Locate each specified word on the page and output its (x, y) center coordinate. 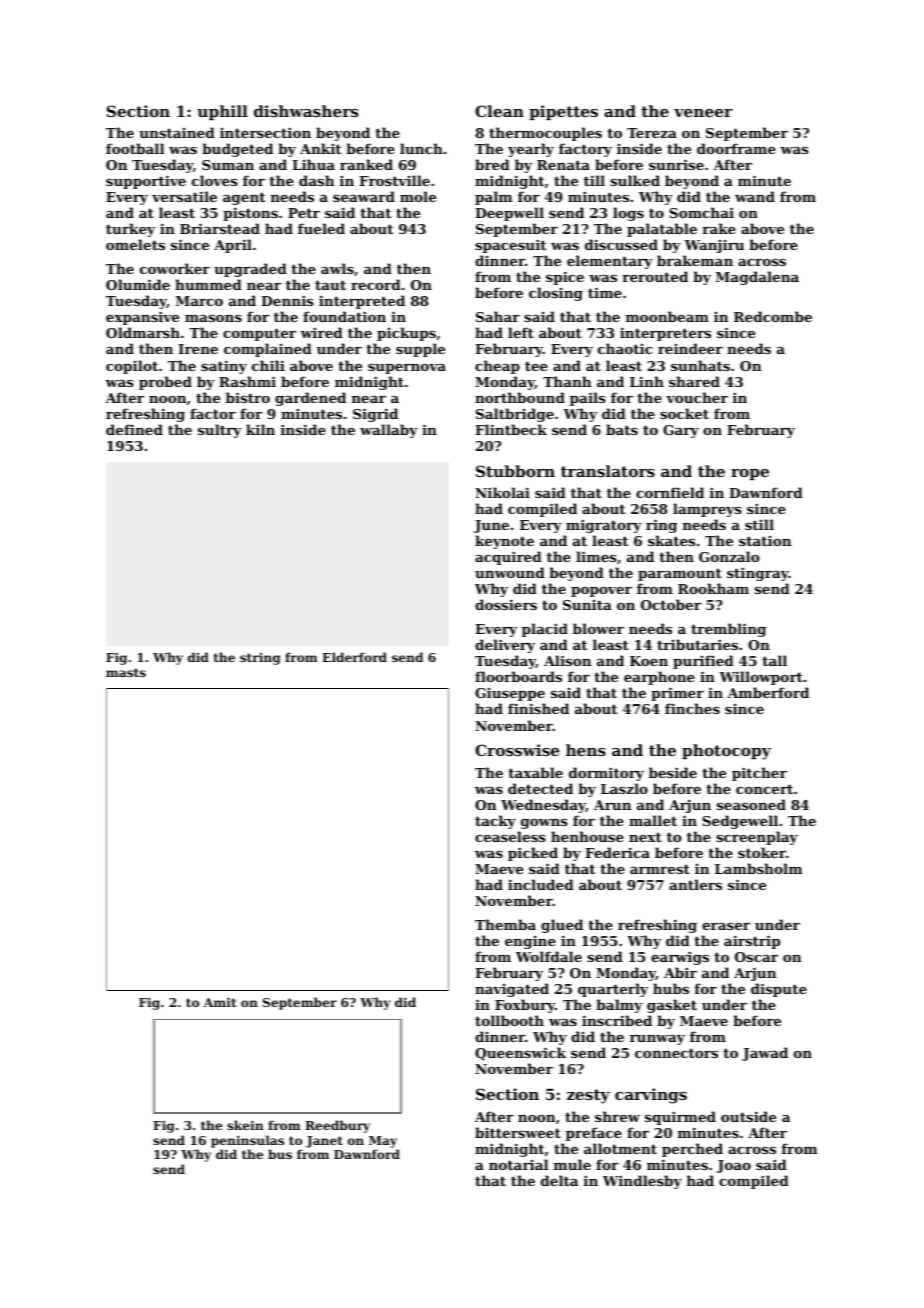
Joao (733, 1166)
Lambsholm (758, 868)
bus (280, 1154)
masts (126, 672)
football (135, 148)
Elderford (354, 657)
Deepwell (509, 214)
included (541, 884)
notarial (518, 1164)
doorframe (736, 148)
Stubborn (515, 471)
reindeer (690, 348)
